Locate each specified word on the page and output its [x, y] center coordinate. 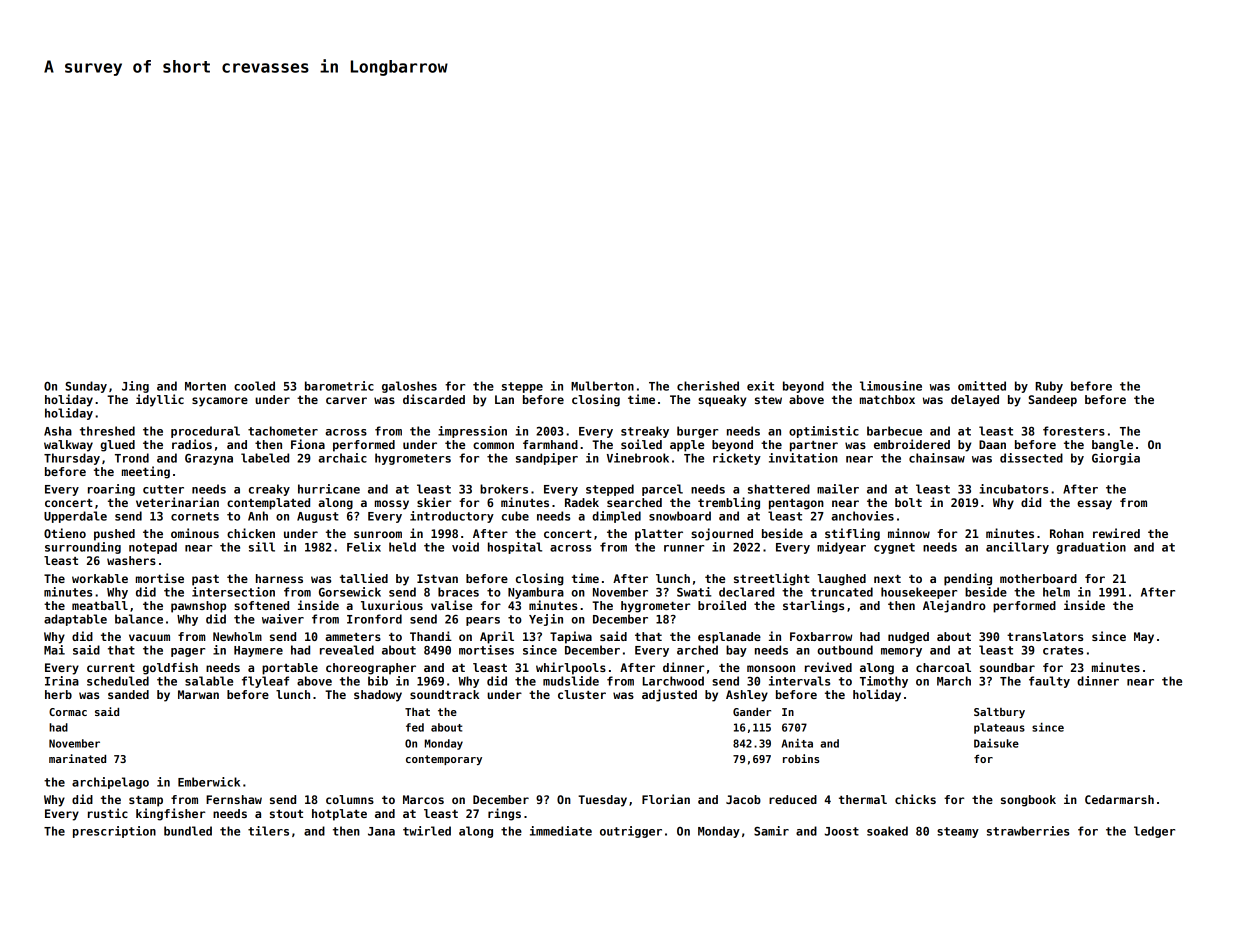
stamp [146, 801]
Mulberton [602, 386]
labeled [265, 458]
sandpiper [547, 459]
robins [801, 758]
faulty [1049, 682]
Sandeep [1052, 401]
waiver [283, 619]
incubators [1013, 489]
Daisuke [996, 743]
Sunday [86, 387]
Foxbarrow [821, 636]
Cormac [68, 712]
